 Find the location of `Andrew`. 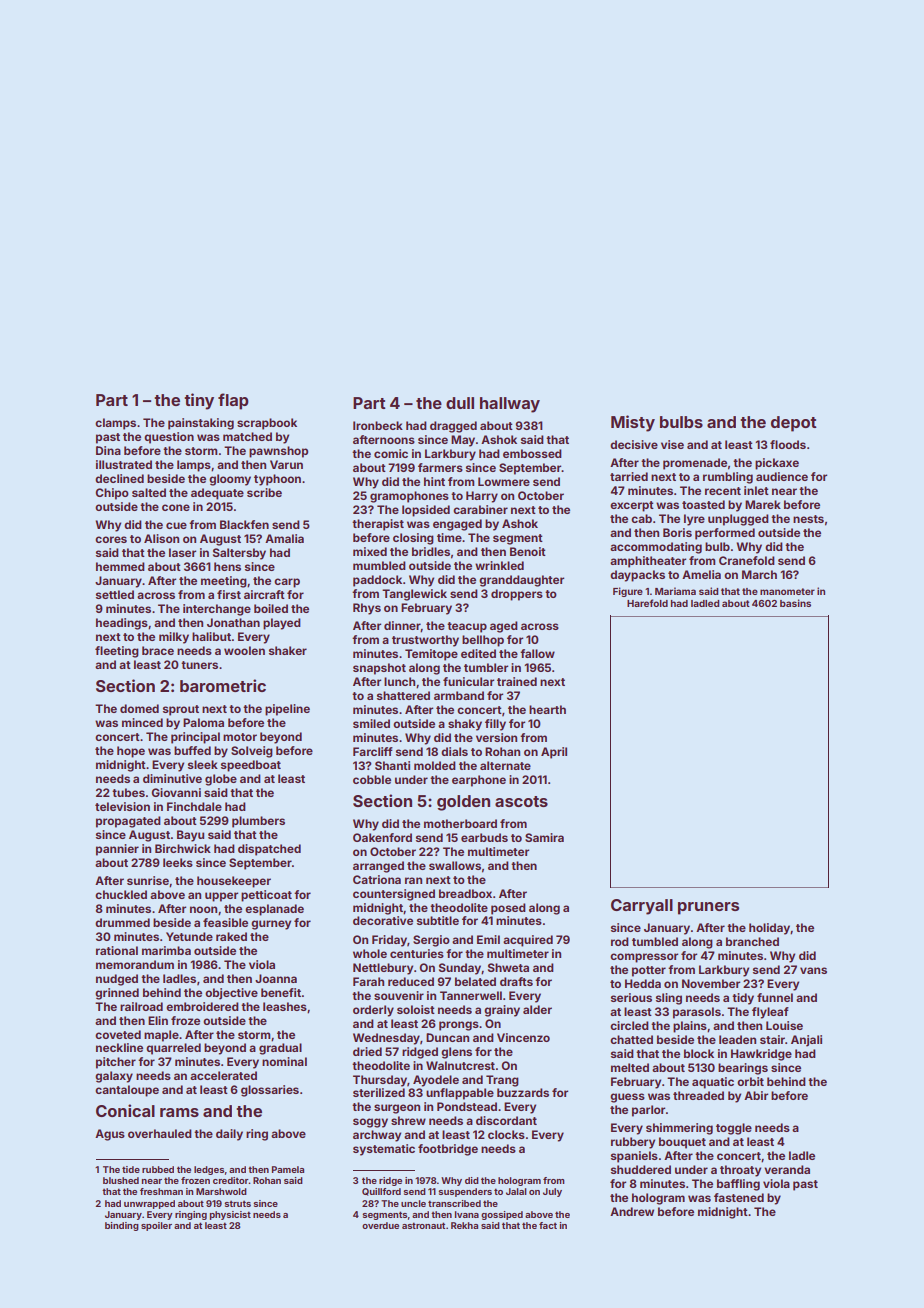

Andrew is located at coordinates (632, 1211).
